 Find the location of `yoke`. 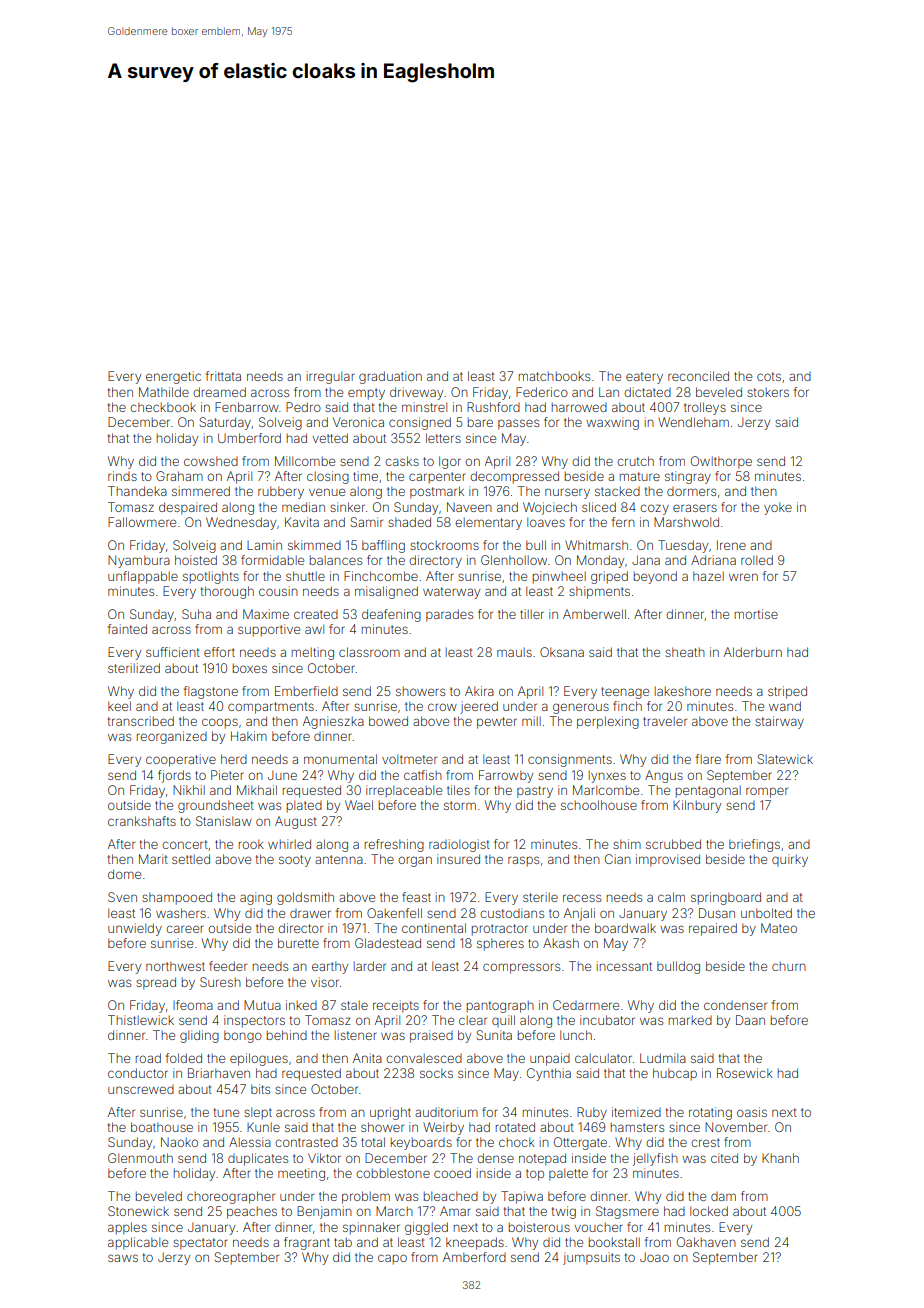

yoke is located at coordinates (778, 508).
